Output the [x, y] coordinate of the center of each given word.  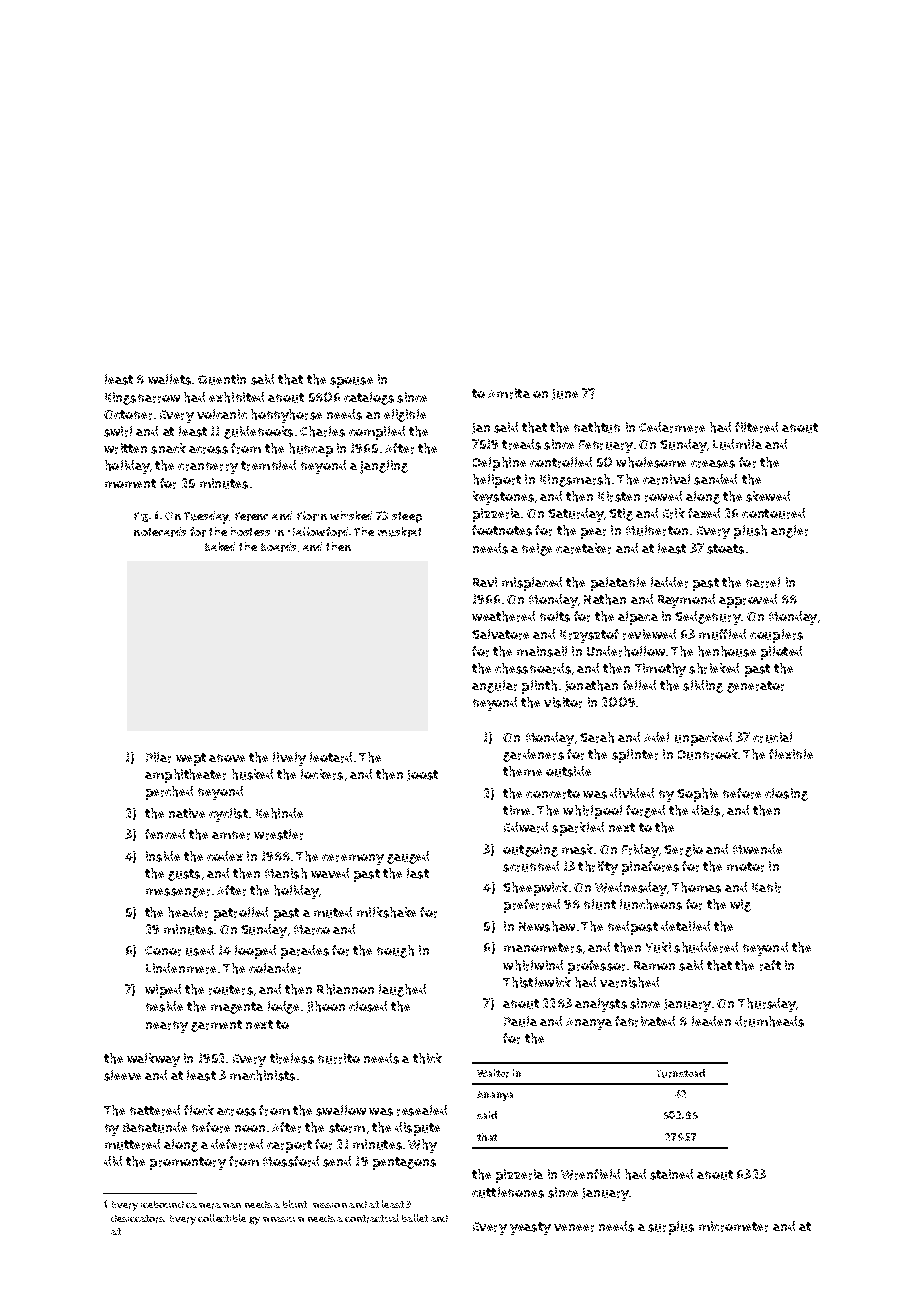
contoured [773, 513]
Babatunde [155, 1127]
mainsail [542, 651]
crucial [772, 737]
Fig [141, 517]
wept [191, 759]
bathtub [597, 427]
